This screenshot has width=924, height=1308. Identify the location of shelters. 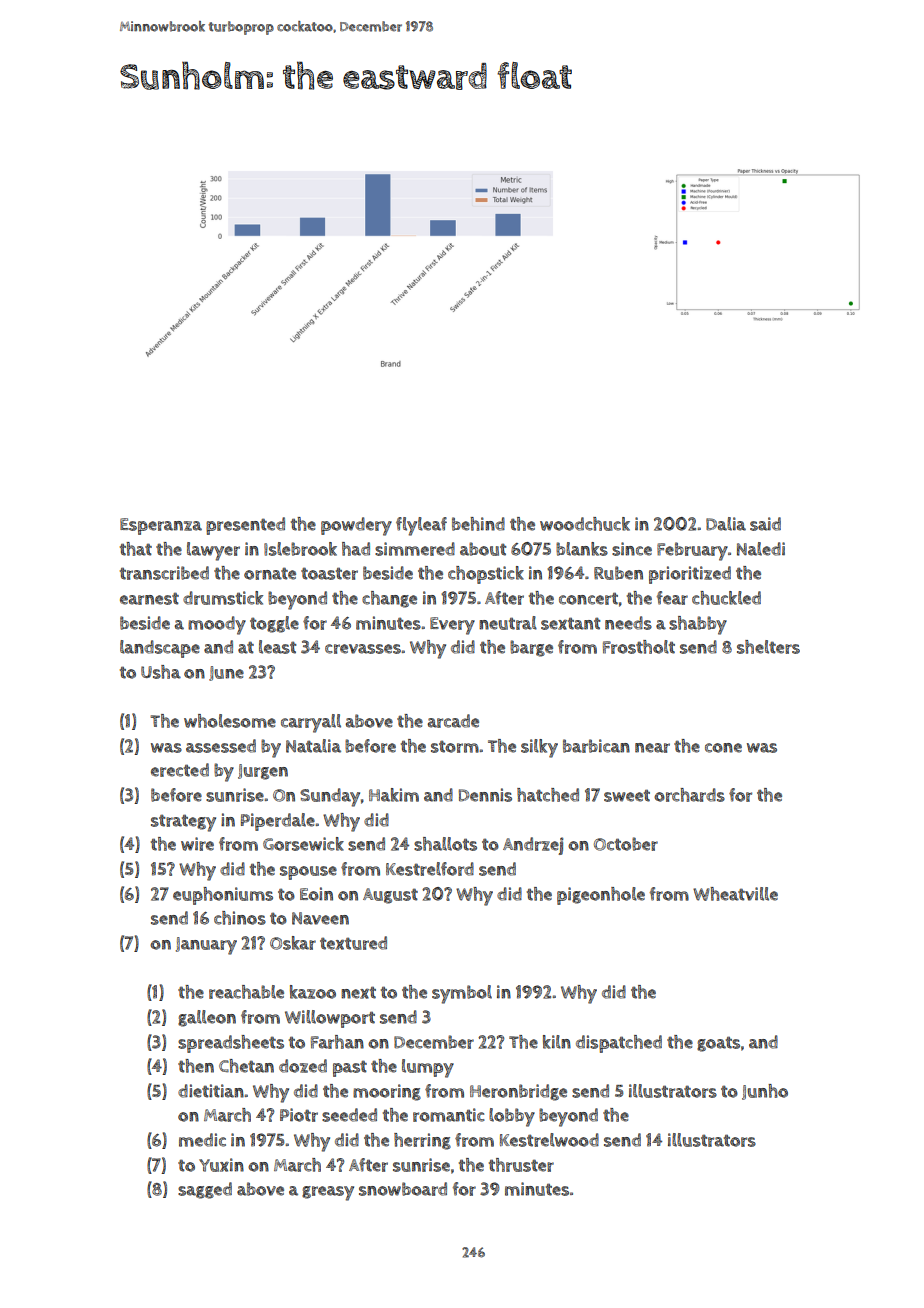
(768, 647).
